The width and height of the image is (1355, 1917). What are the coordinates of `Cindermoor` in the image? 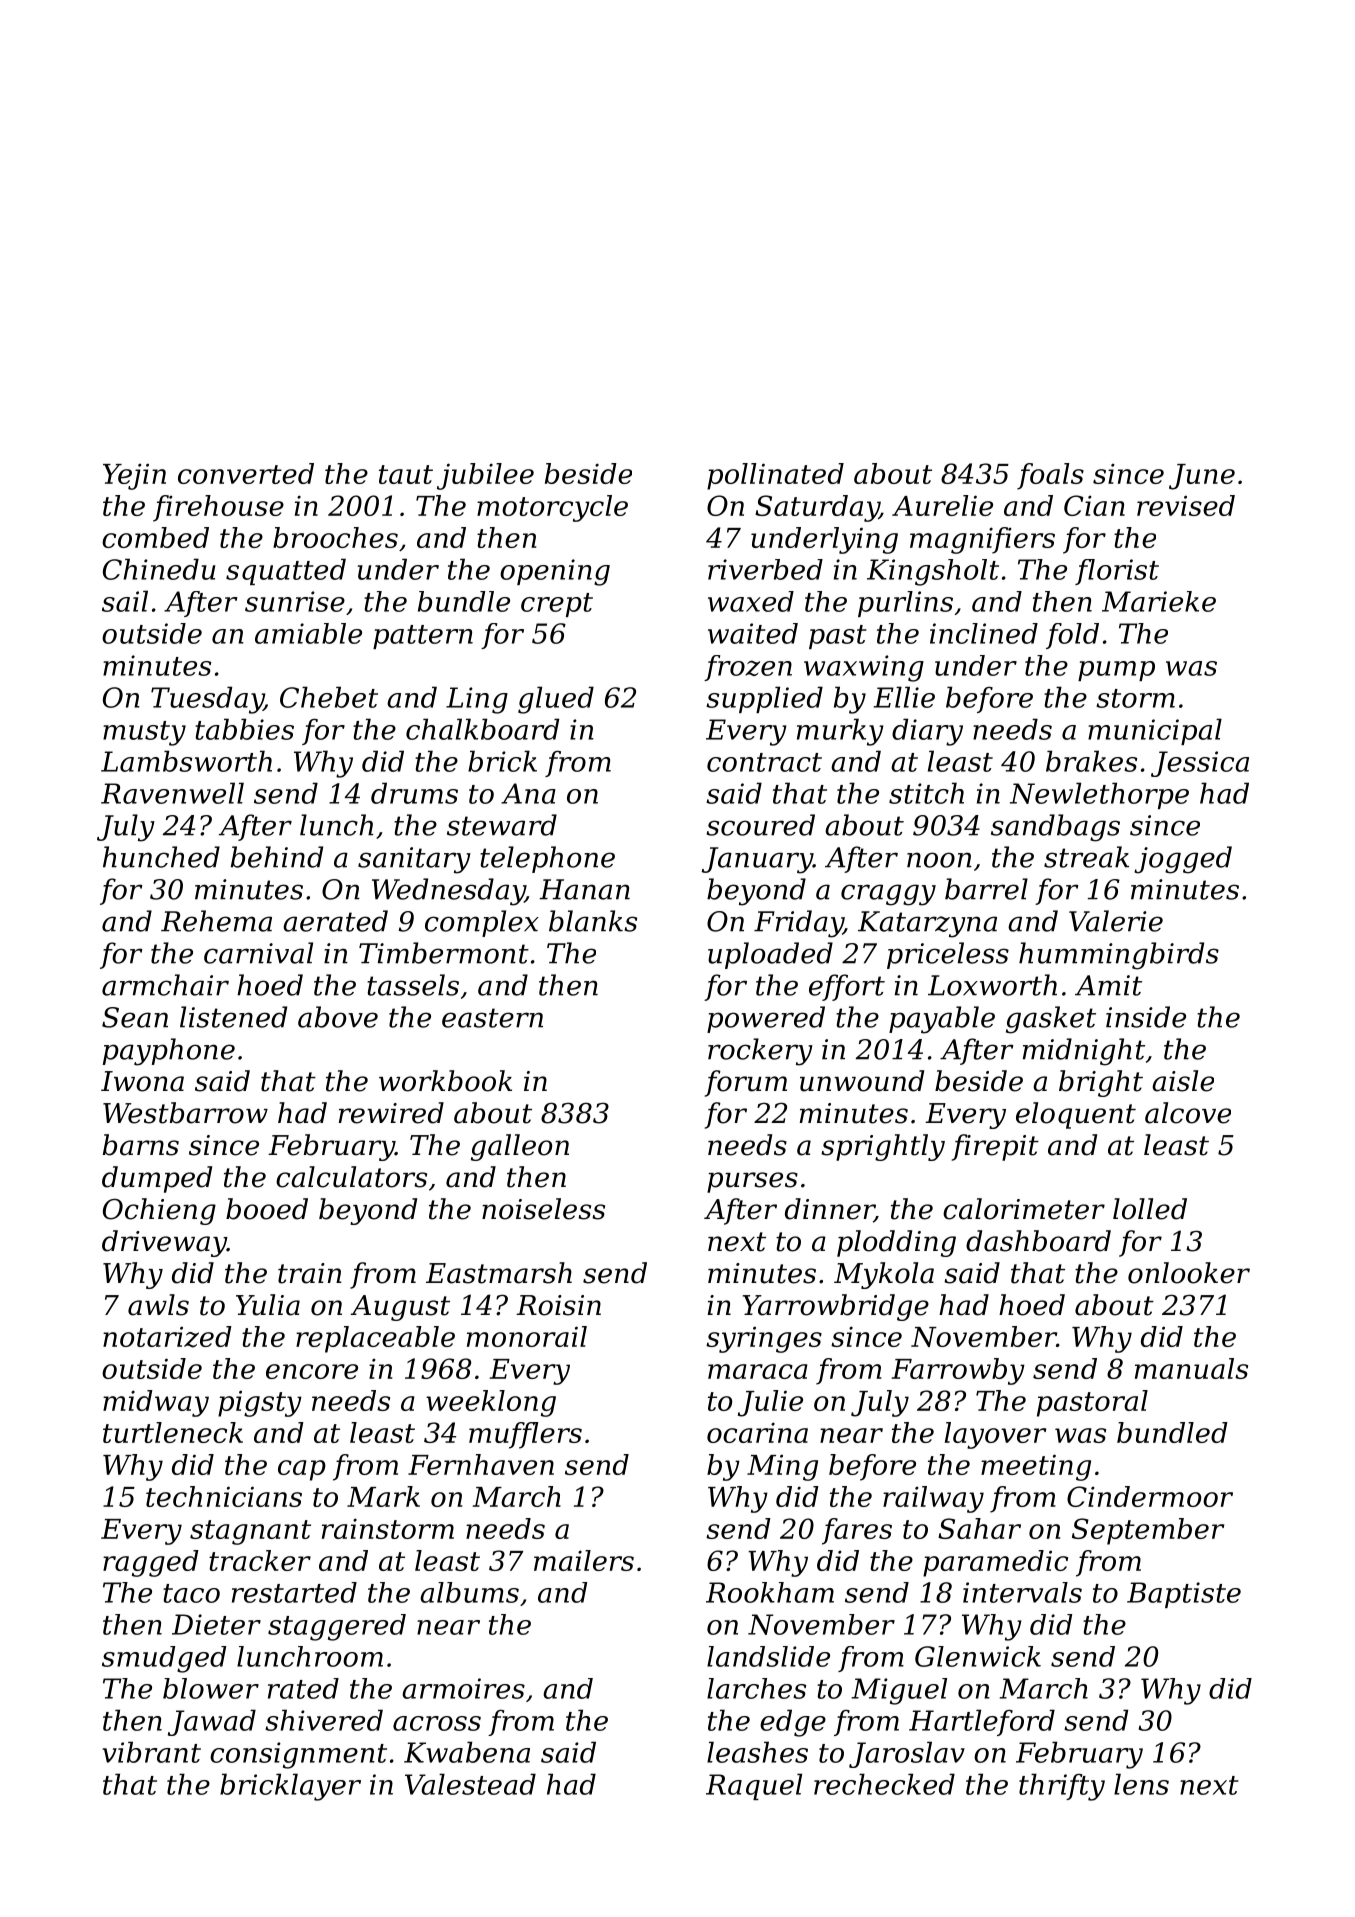 It's located at (1150, 1496).
